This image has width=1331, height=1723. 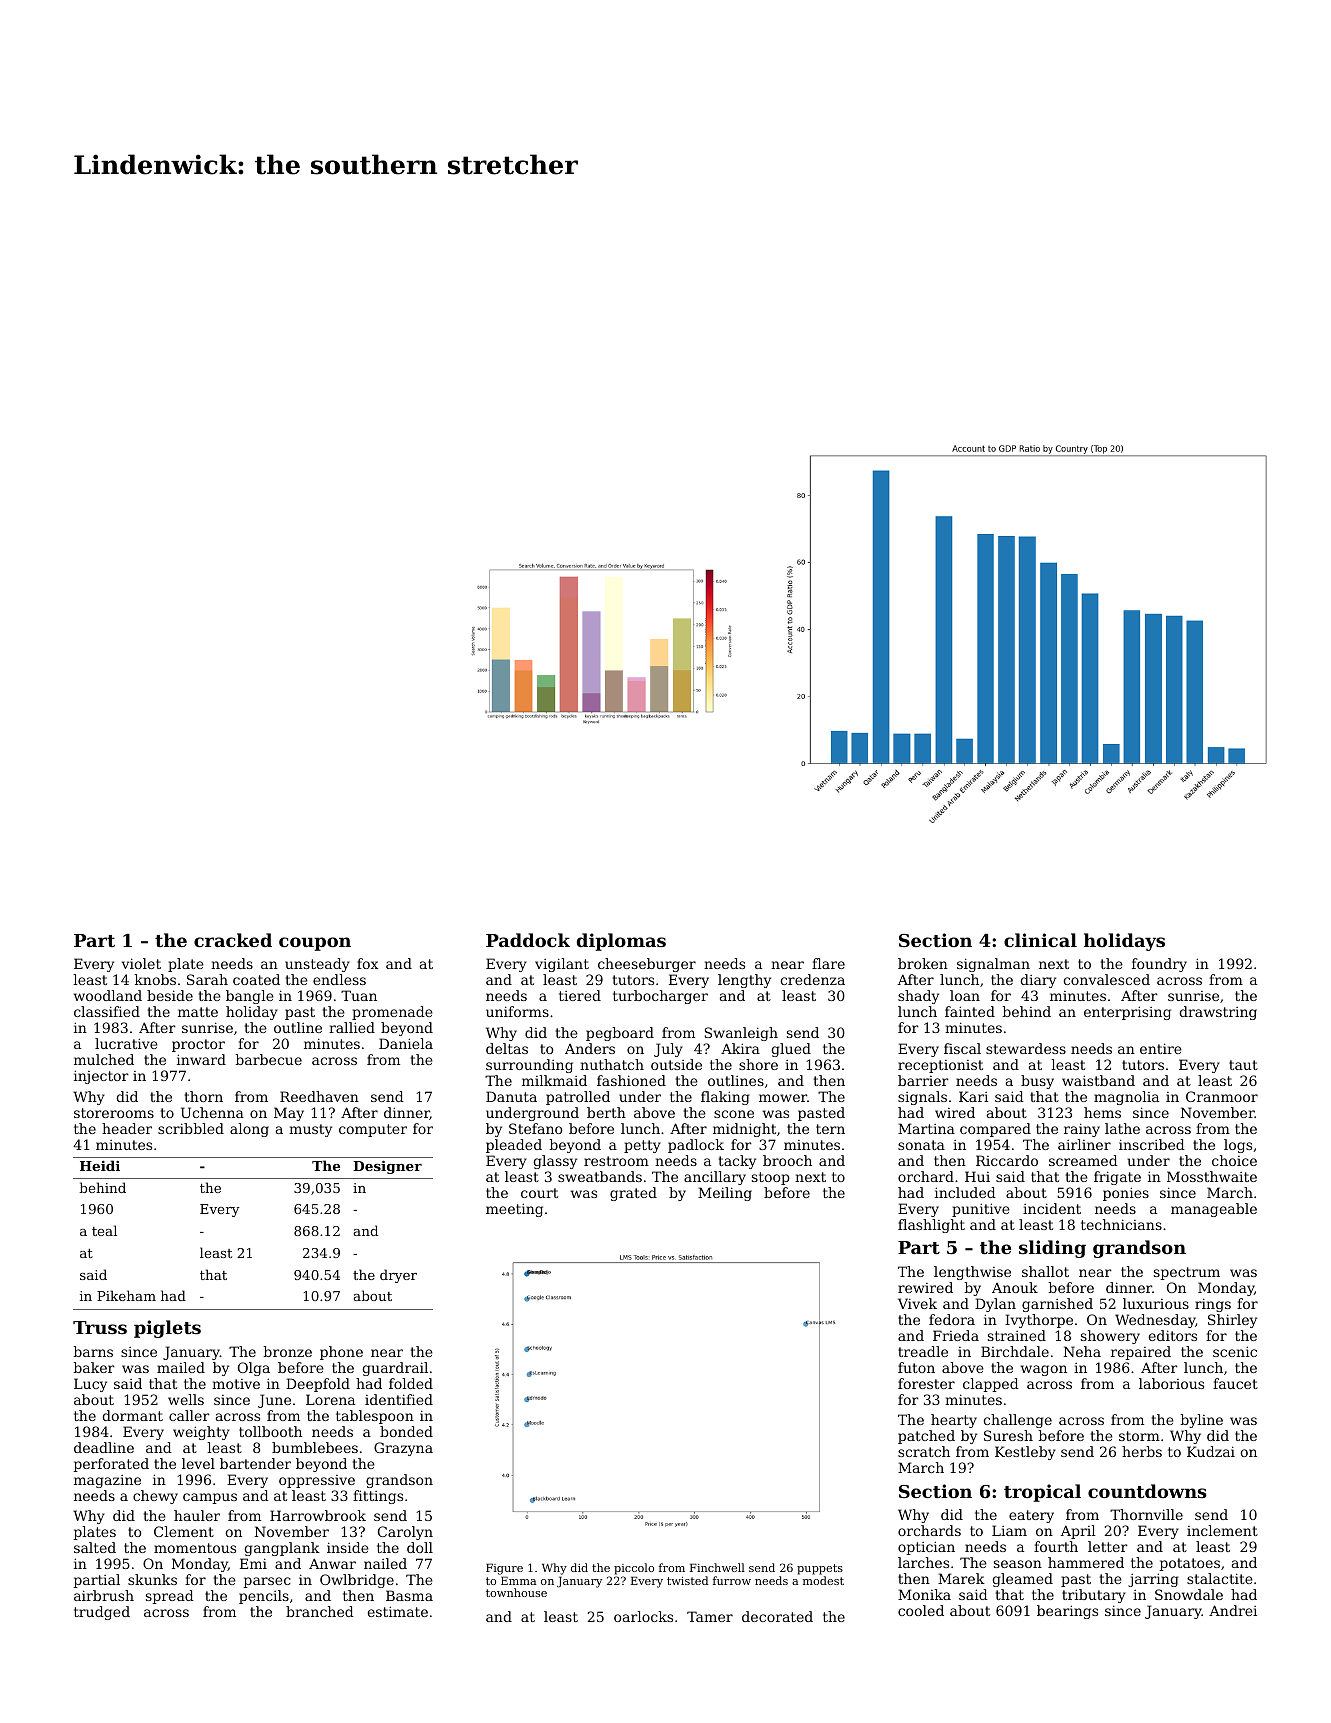 I want to click on laborious, so click(x=1171, y=1383).
